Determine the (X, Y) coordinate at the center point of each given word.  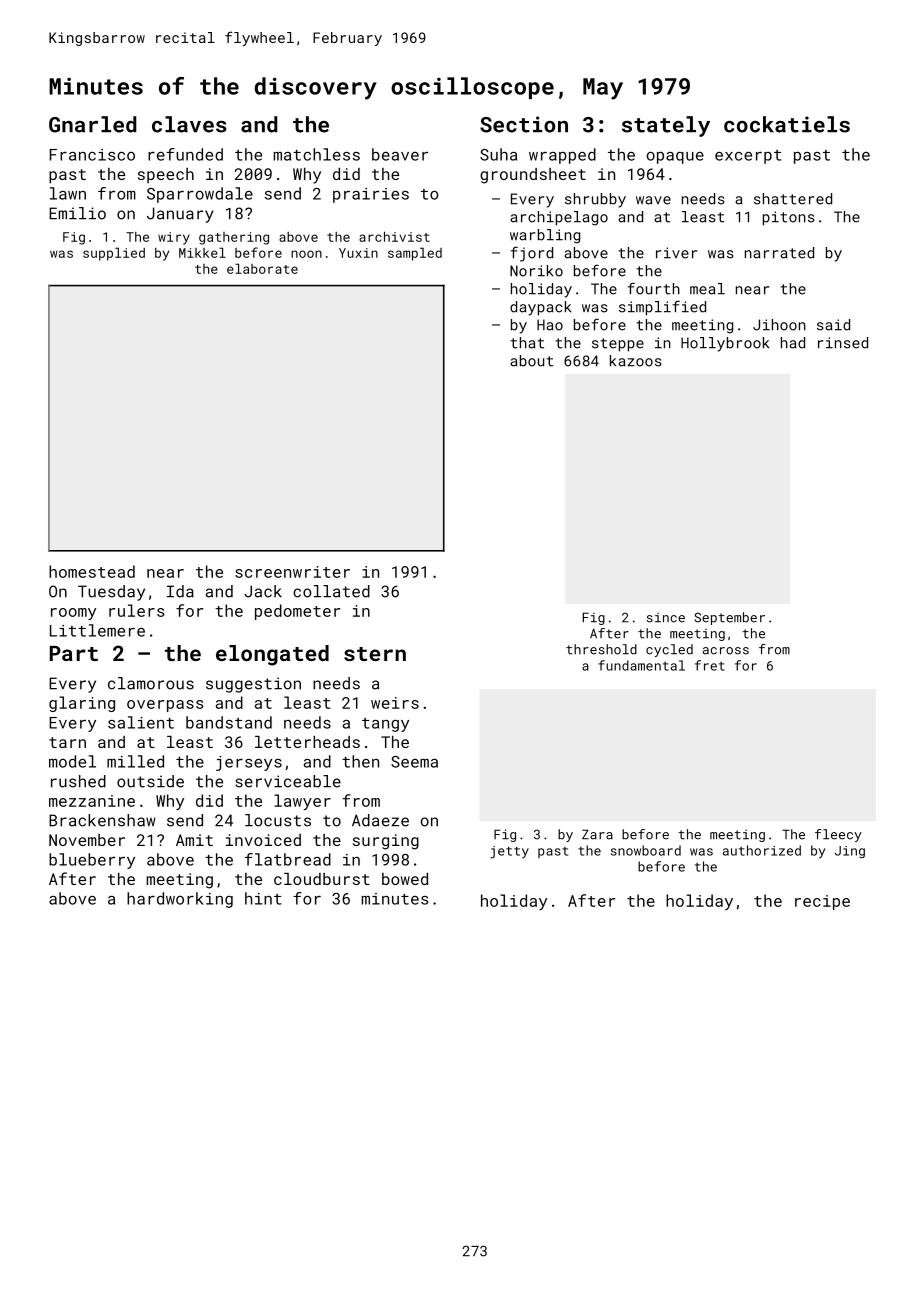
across (726, 651)
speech (166, 176)
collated (331, 591)
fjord (531, 254)
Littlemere (97, 630)
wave (653, 200)
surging (386, 842)
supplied (114, 254)
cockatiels (787, 124)
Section (524, 124)
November (87, 840)
